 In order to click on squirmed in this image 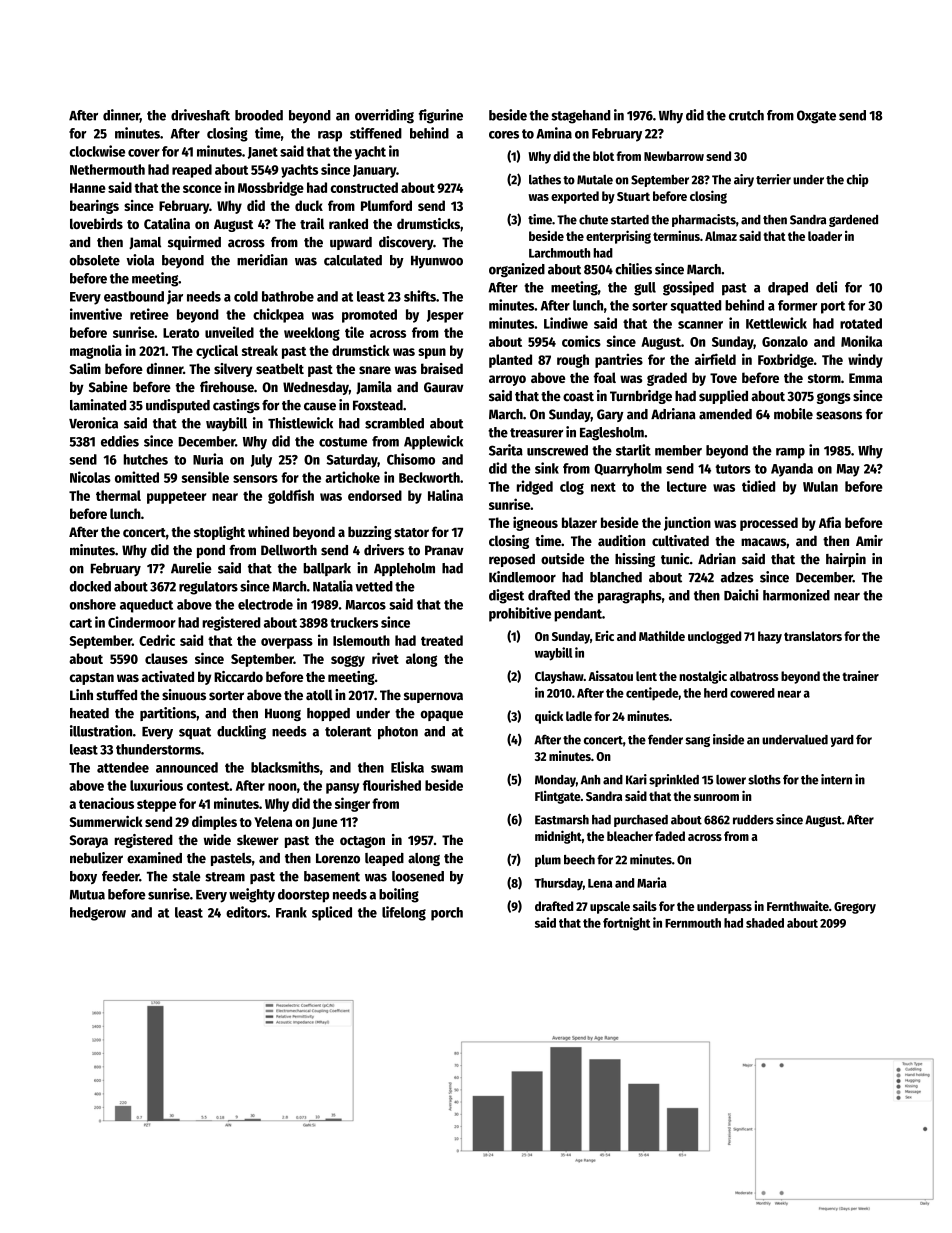, I will do `click(194, 243)`.
